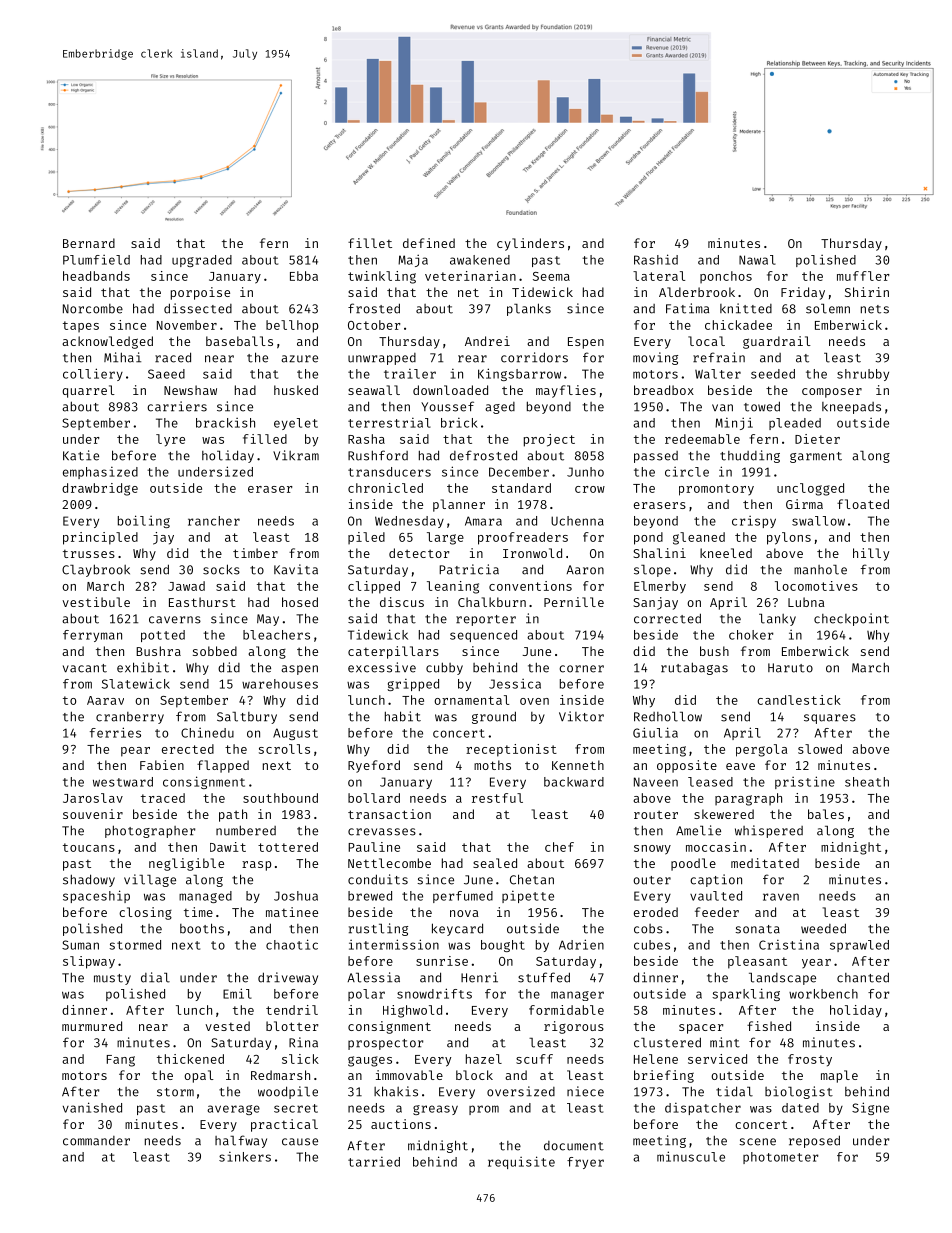 This screenshot has width=952, height=1233. I want to click on candlestick, so click(799, 700).
